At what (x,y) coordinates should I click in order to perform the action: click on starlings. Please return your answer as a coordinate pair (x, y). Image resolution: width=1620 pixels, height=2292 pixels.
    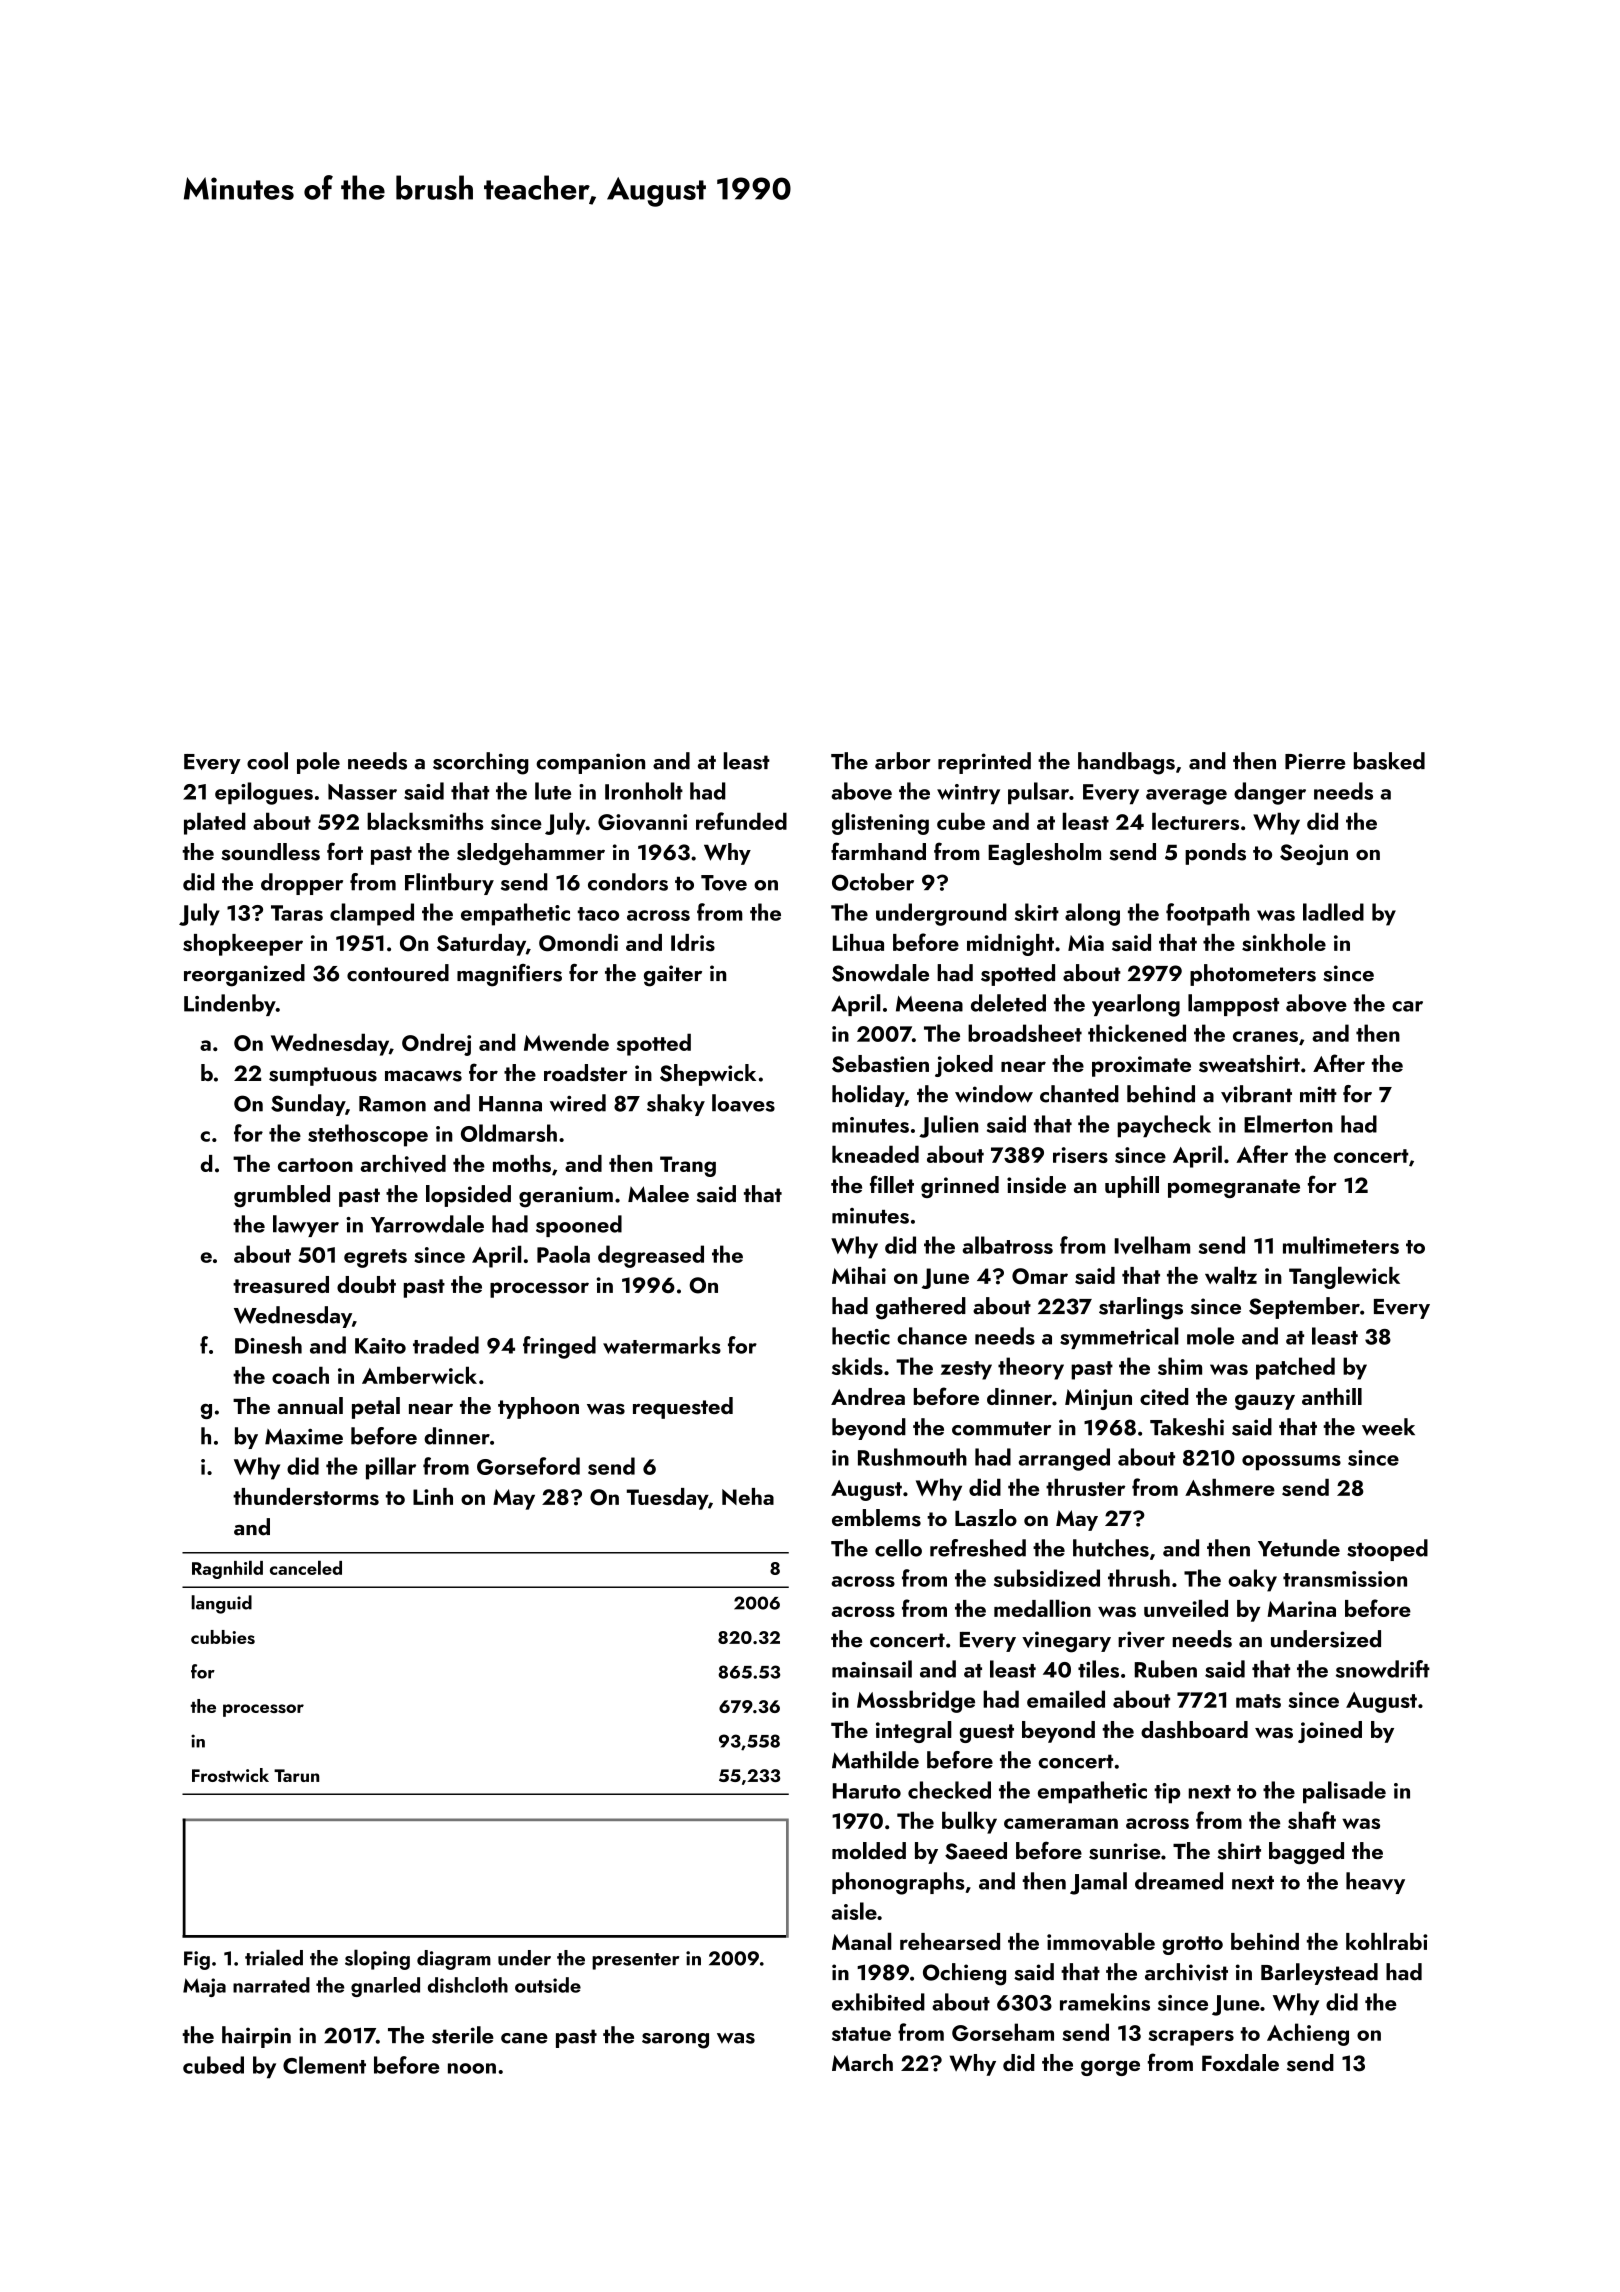
    Looking at the image, I should click on (1141, 1308).
